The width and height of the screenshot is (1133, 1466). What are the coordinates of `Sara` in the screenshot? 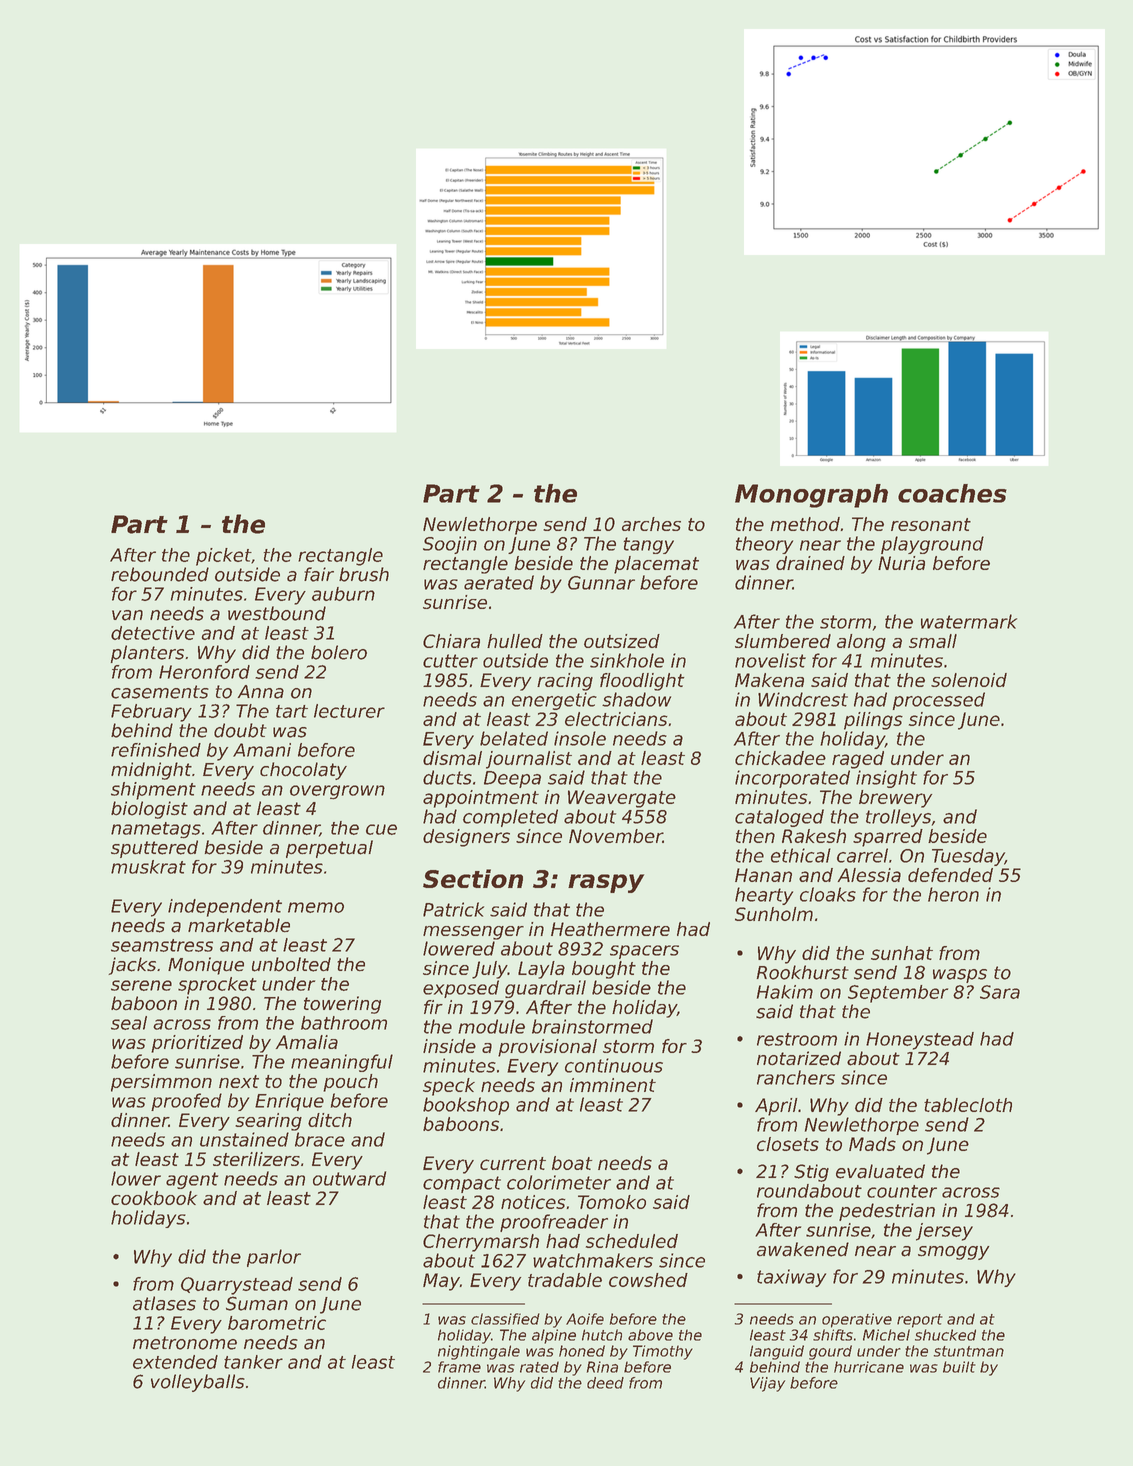 It's located at (1000, 992).
